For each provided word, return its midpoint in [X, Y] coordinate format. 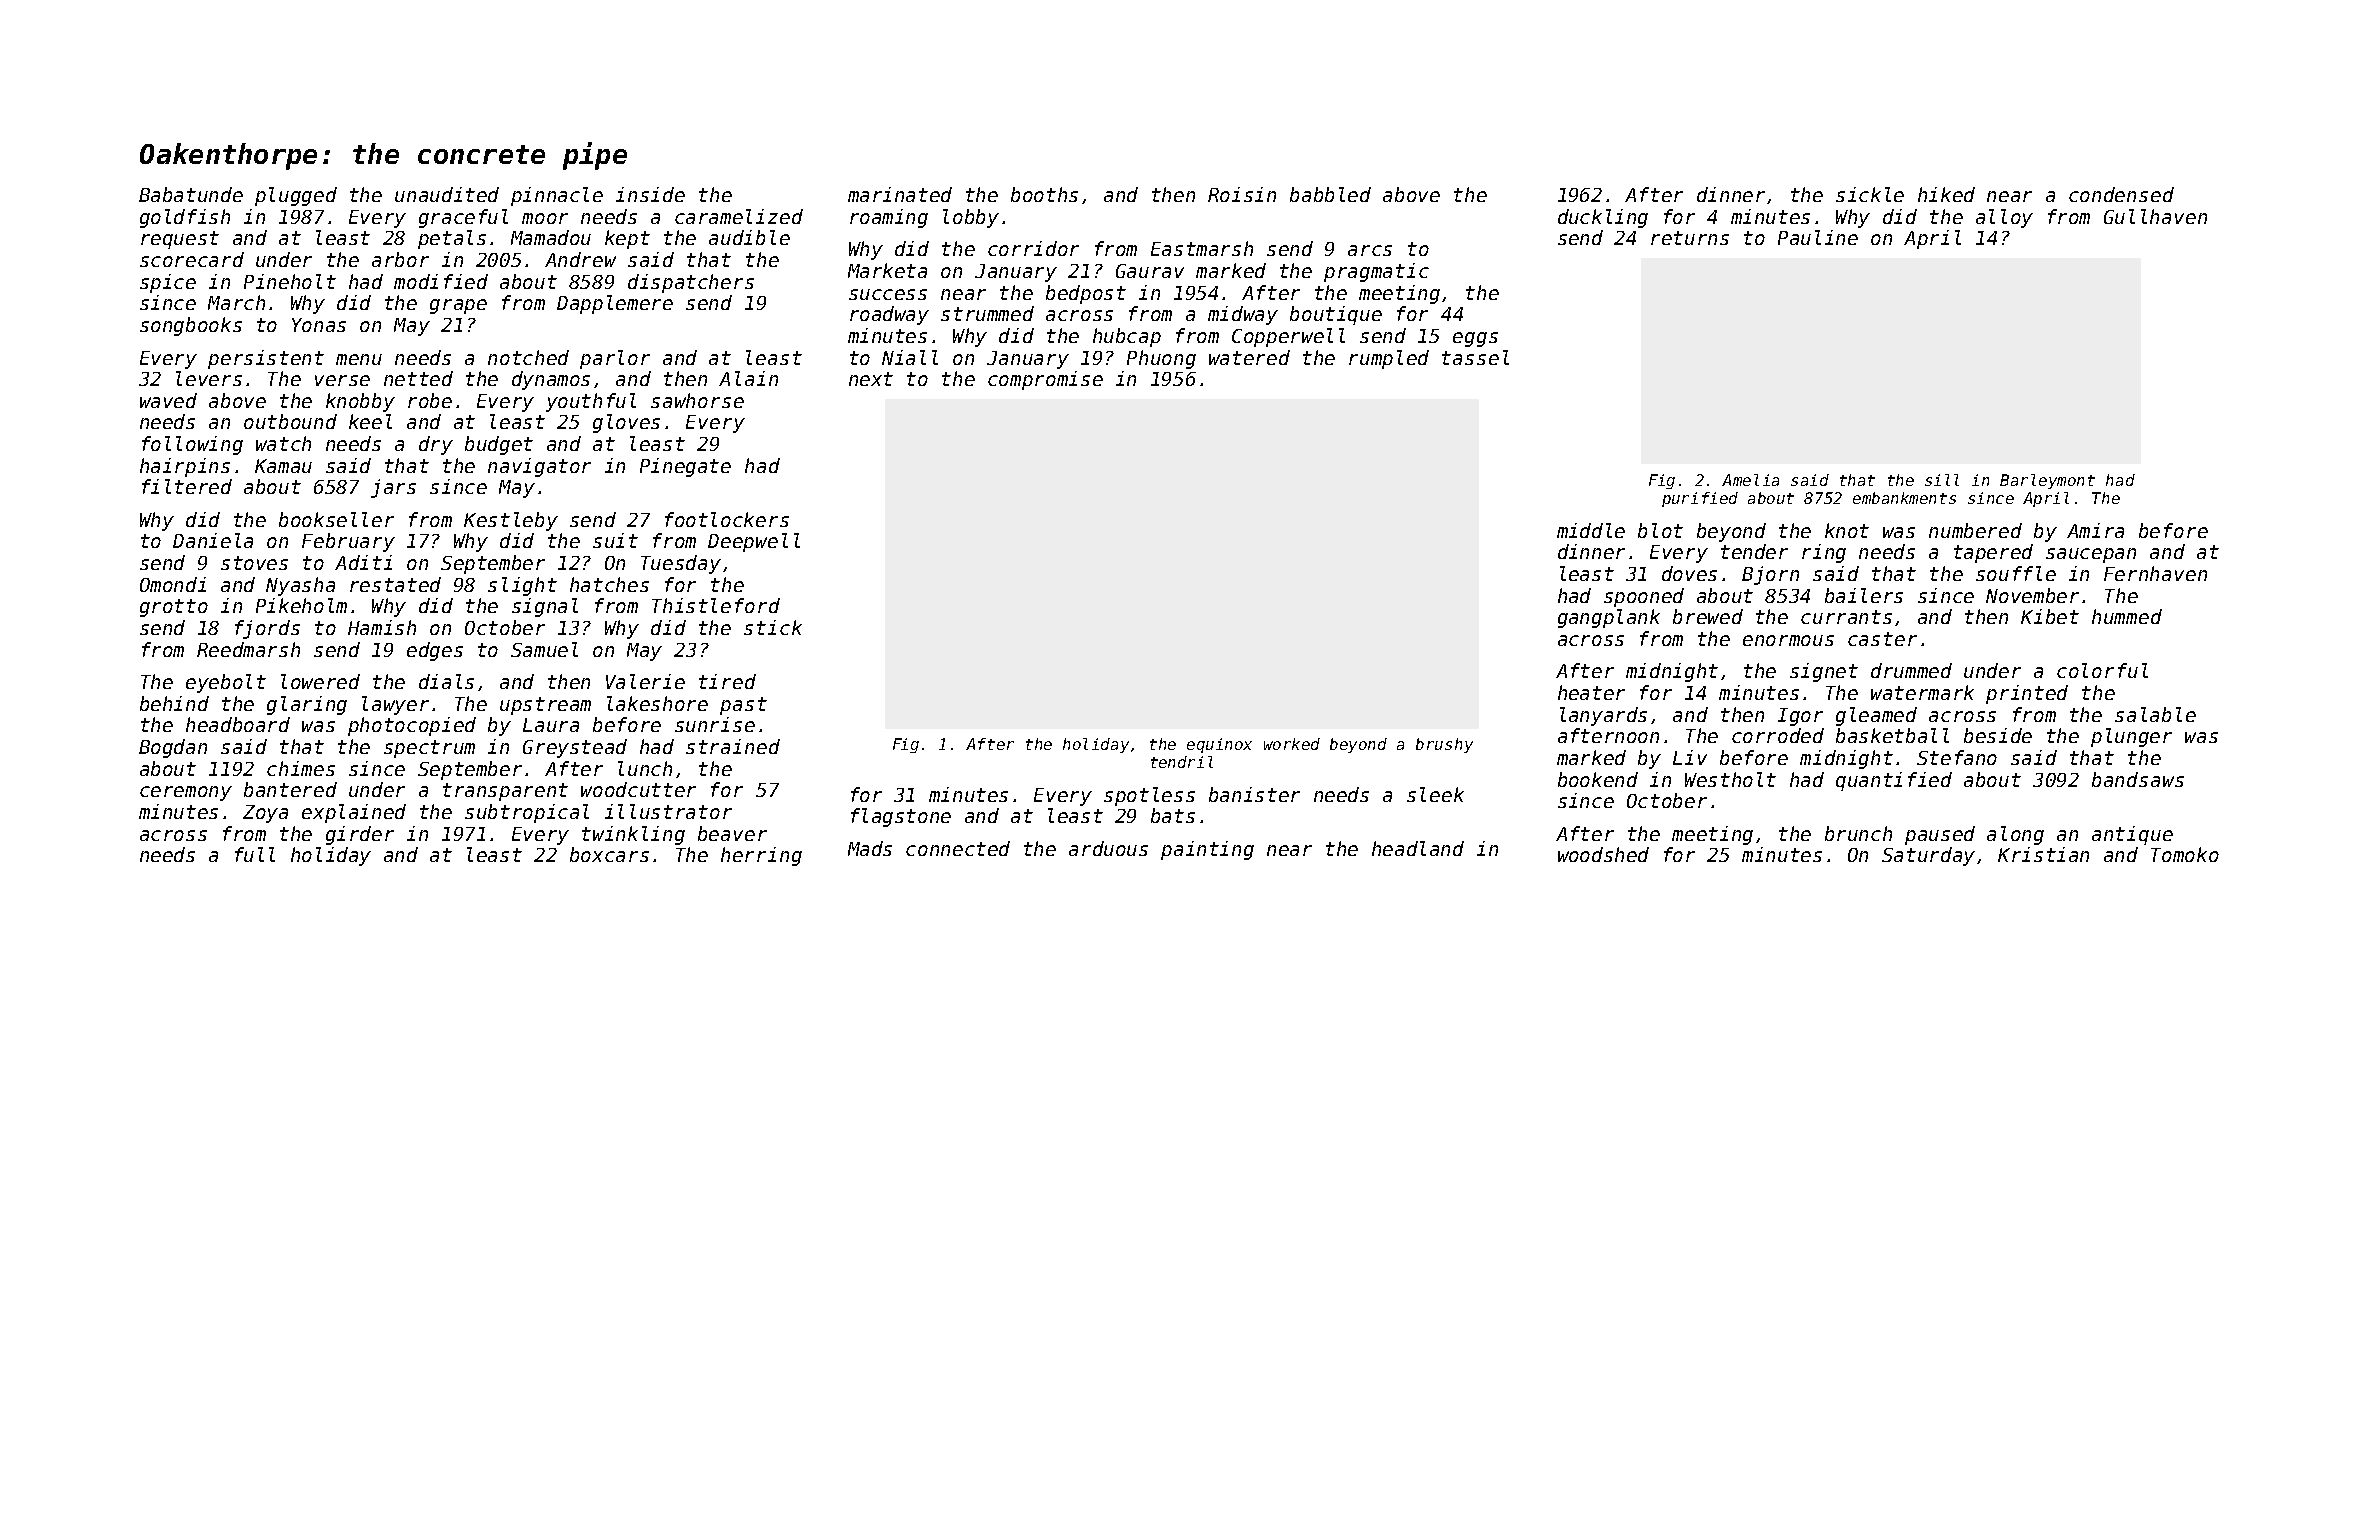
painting [1207, 850]
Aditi [363, 562]
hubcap [1127, 337]
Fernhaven [2155, 573]
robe [430, 400]
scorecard [192, 259]
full [255, 854]
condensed [2121, 194]
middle [1591, 530]
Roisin [1242, 194]
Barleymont [2047, 481]
